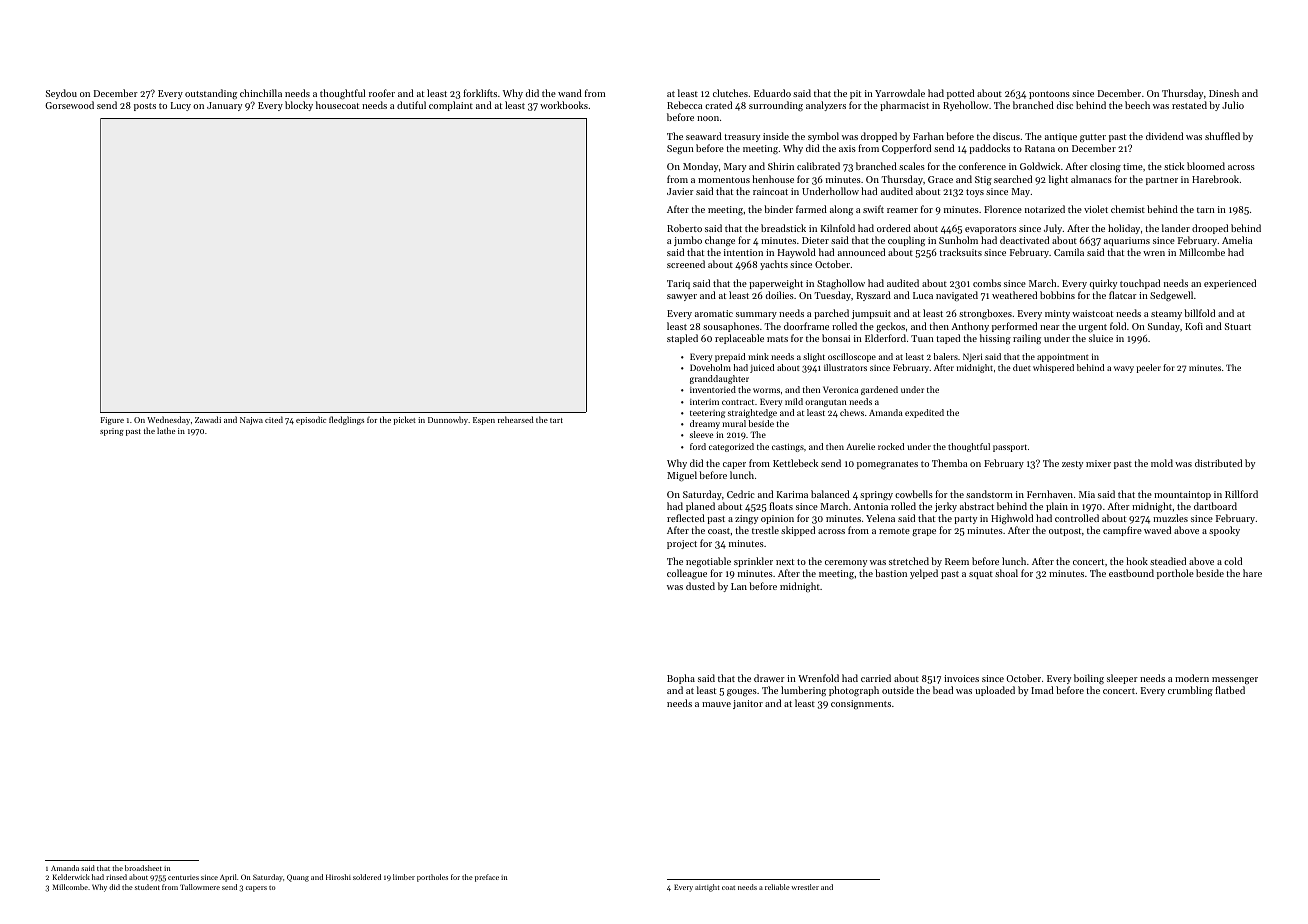 Image resolution: width=1308 pixels, height=924 pixels. I want to click on gouges, so click(742, 692).
